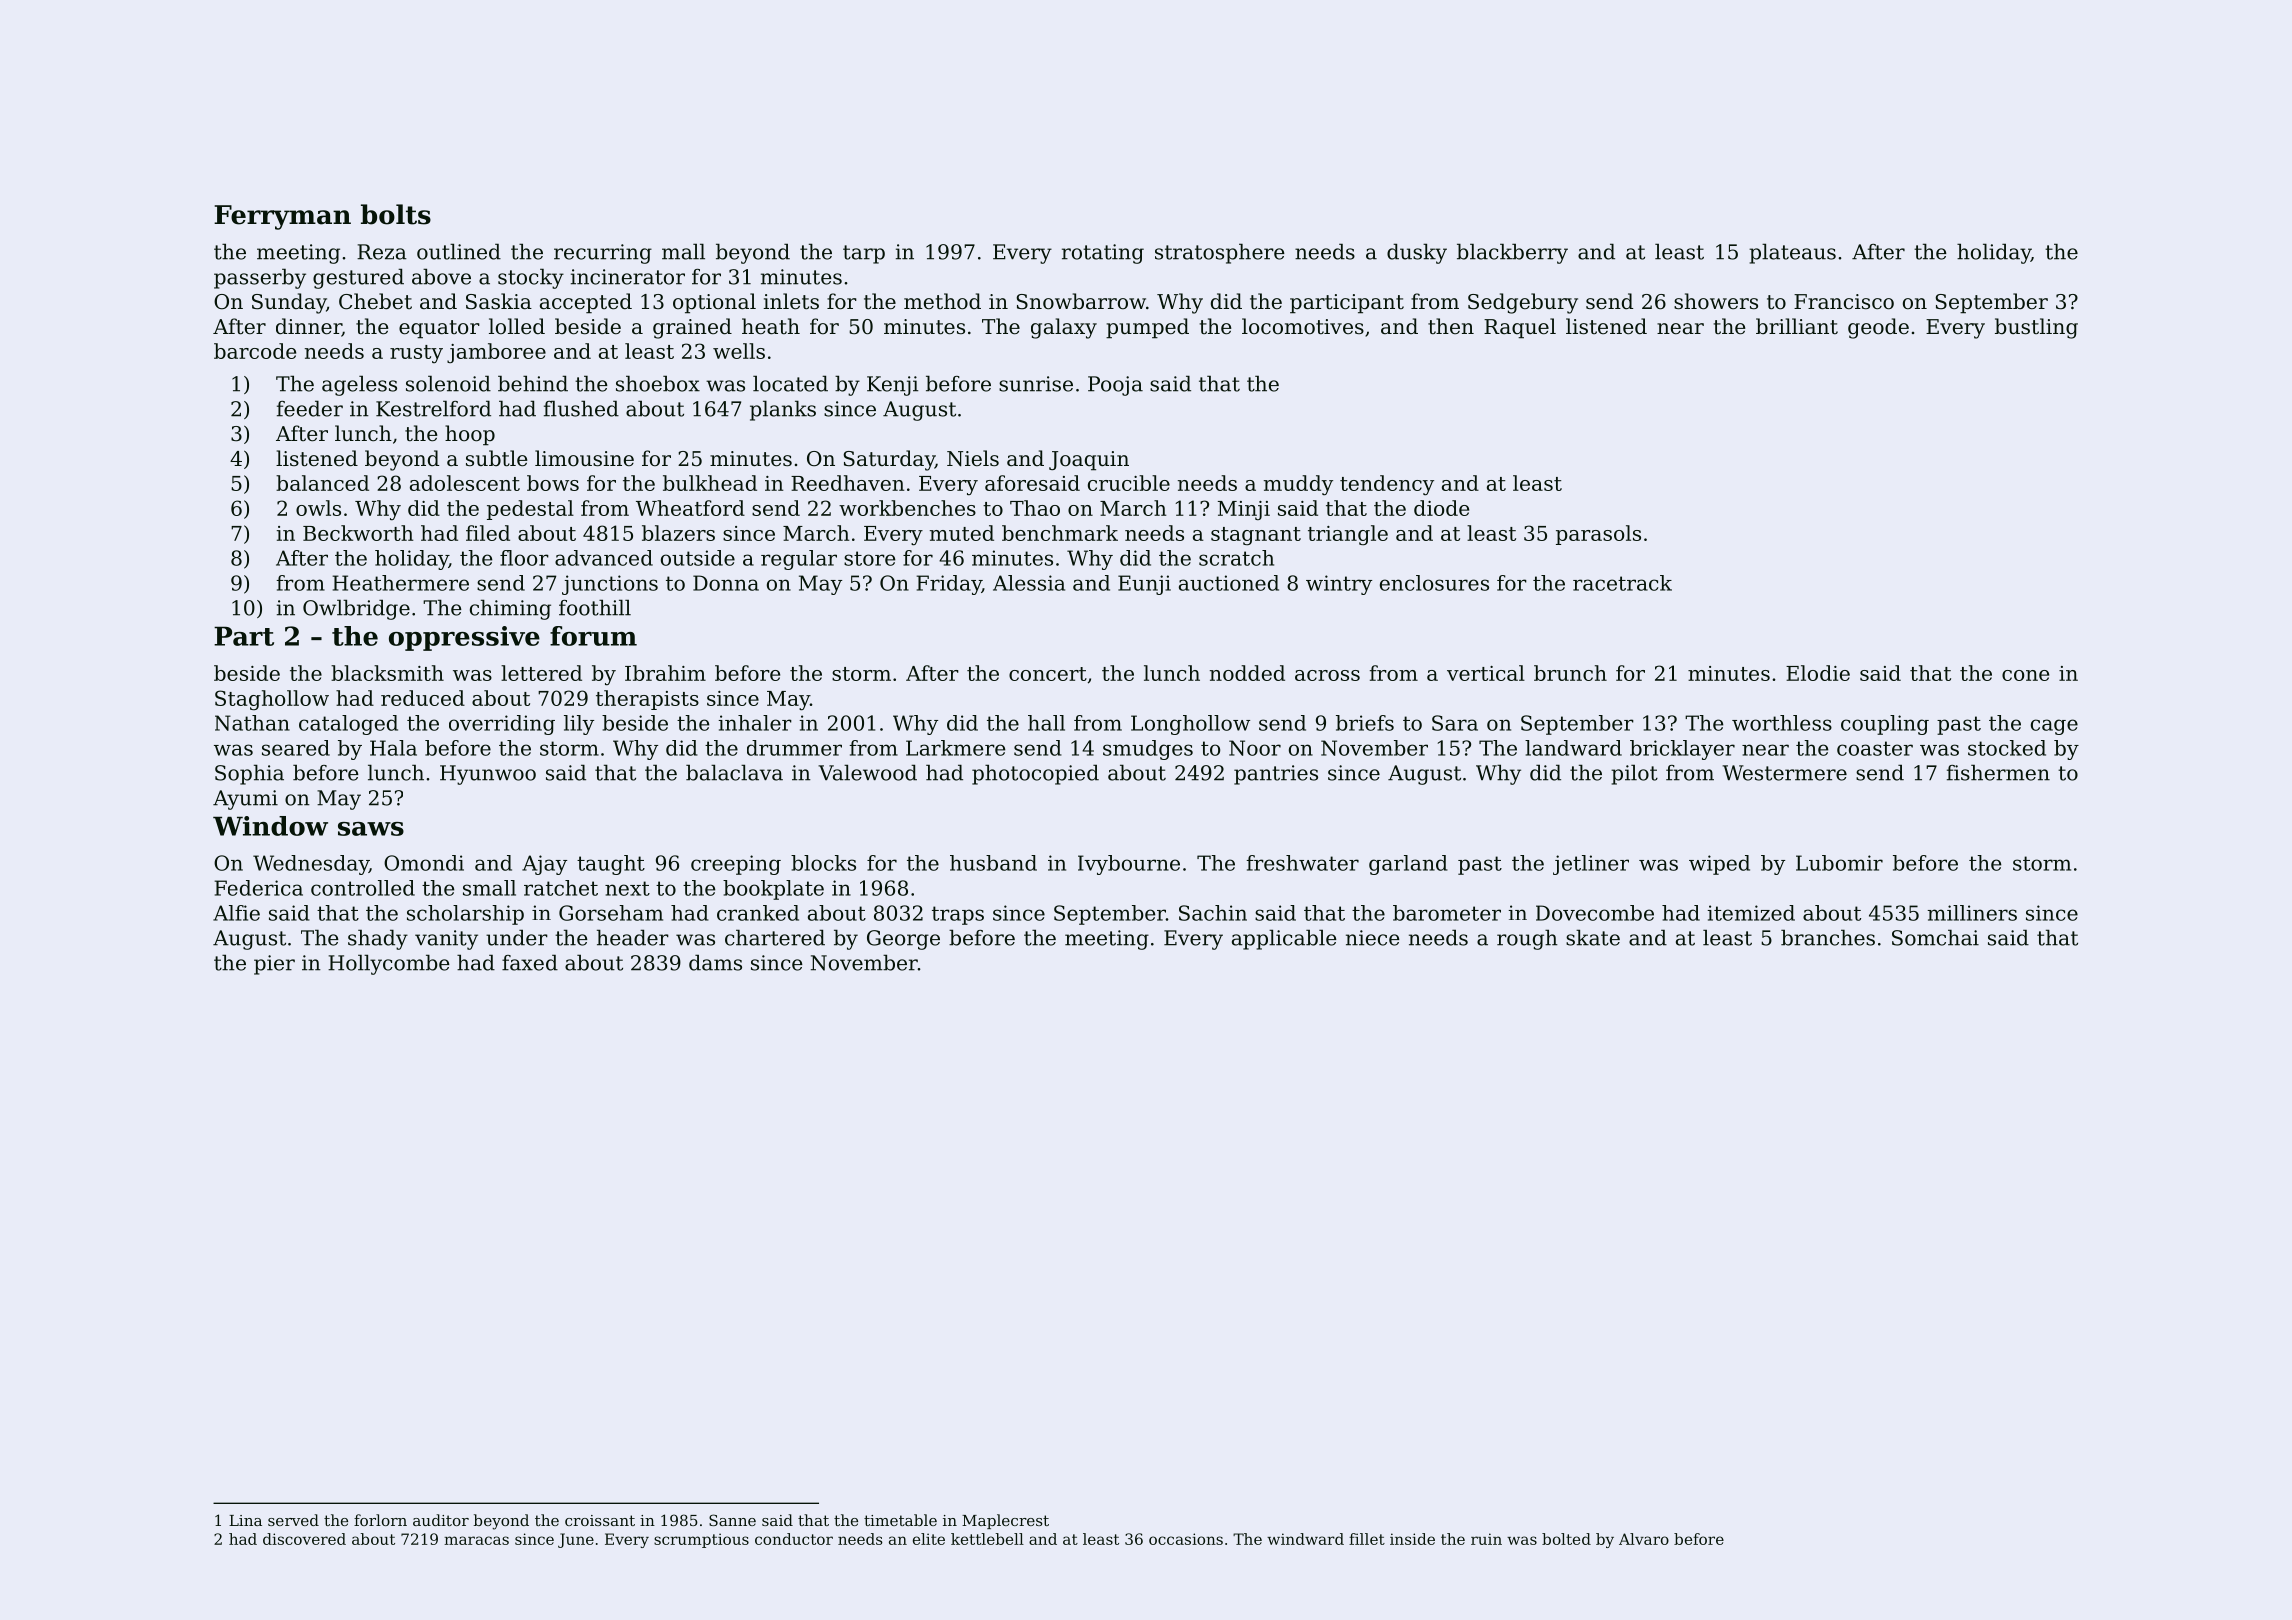 This screenshot has height=1620, width=2292. Describe the element at coordinates (1186, 1539) in the screenshot. I see `occasions` at that location.
